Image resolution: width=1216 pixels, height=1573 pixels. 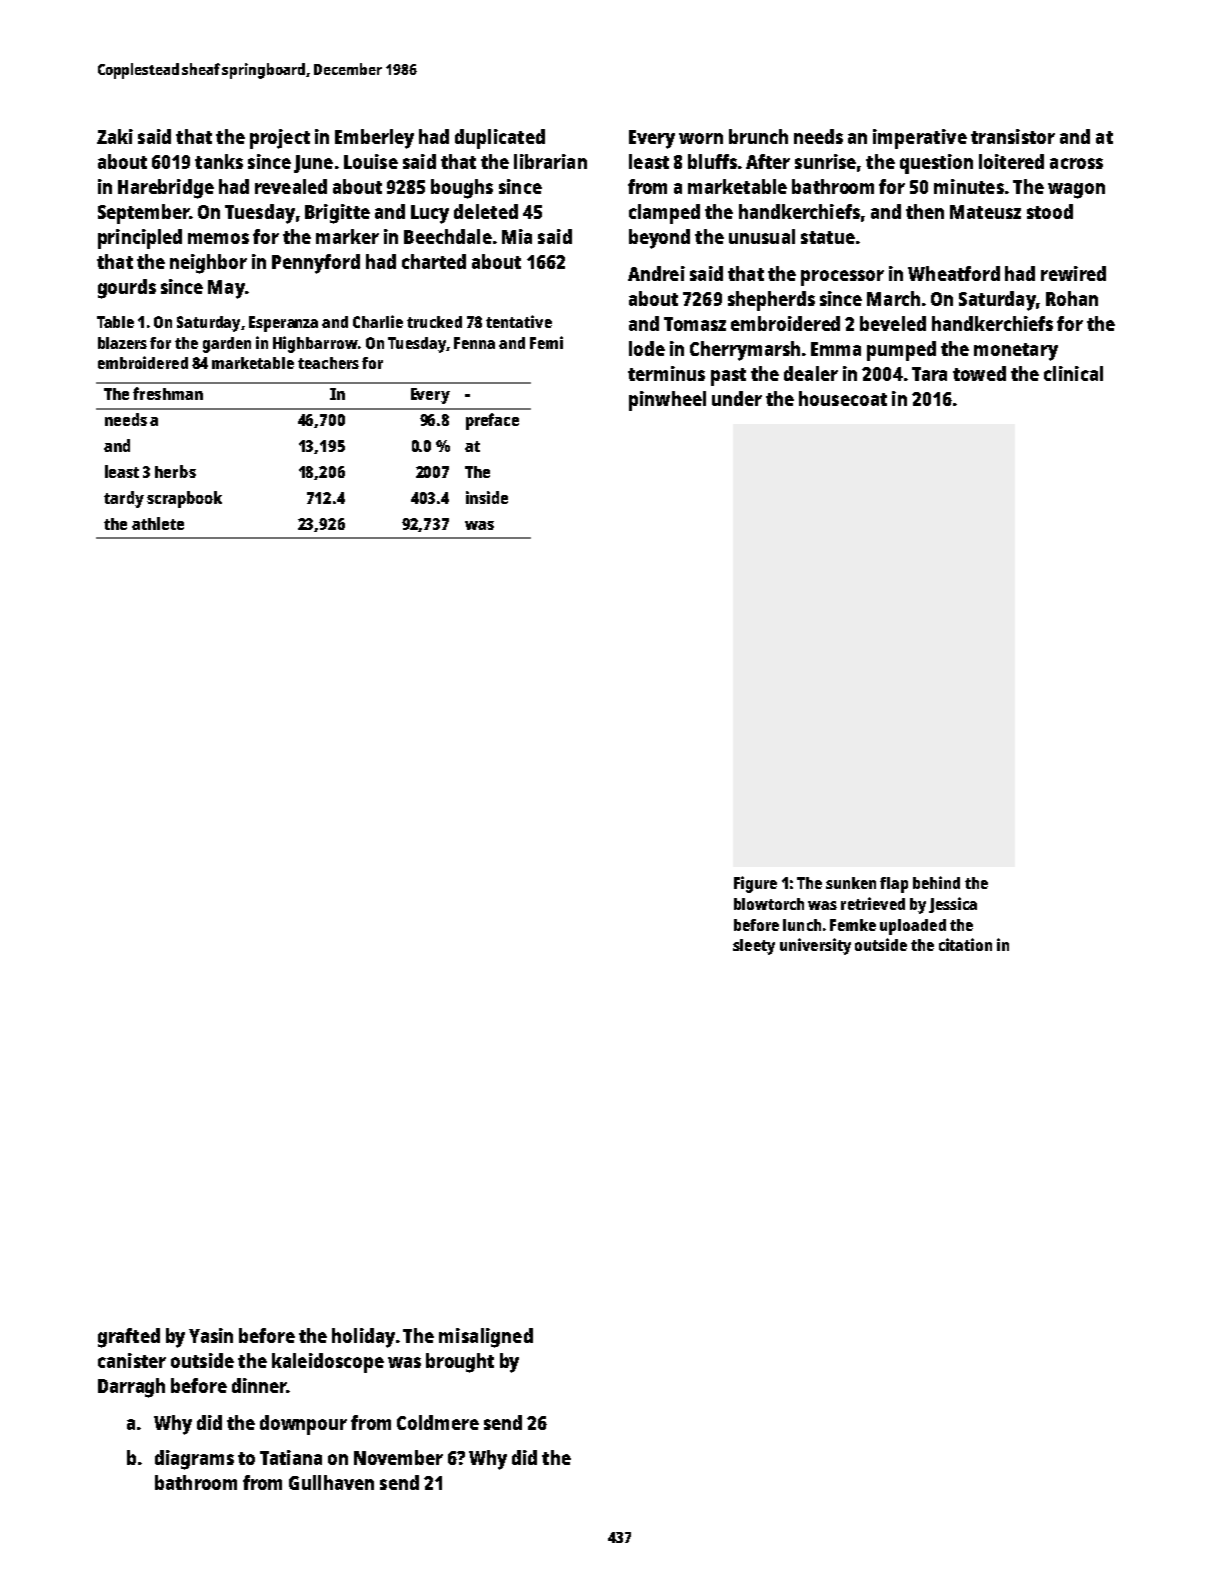 I want to click on teachers, so click(x=328, y=363).
